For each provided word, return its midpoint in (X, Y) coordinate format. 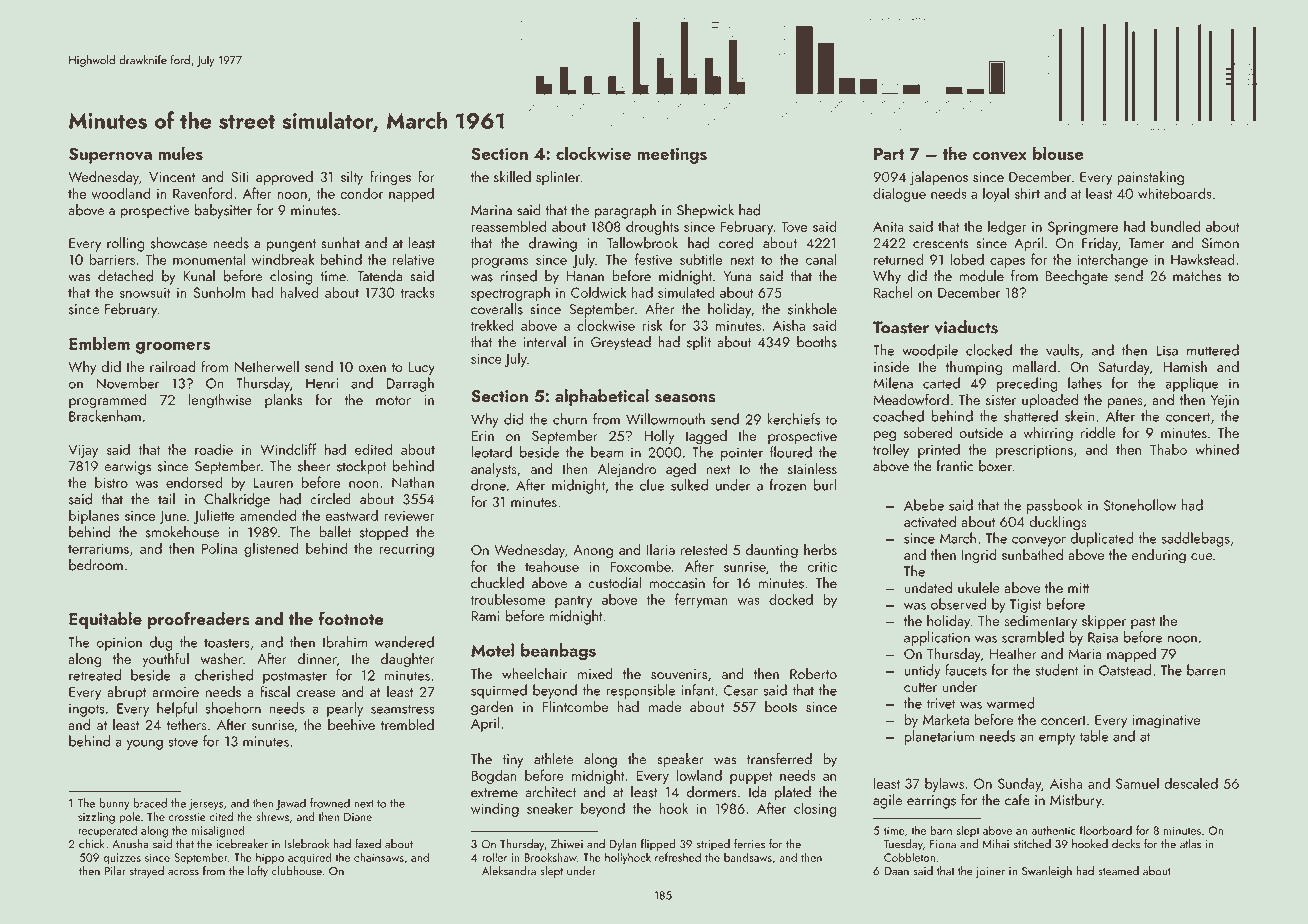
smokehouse (182, 532)
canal (821, 259)
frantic (955, 466)
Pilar (115, 871)
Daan (897, 871)
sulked (689, 485)
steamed (1118, 871)
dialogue (899, 194)
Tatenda (379, 276)
